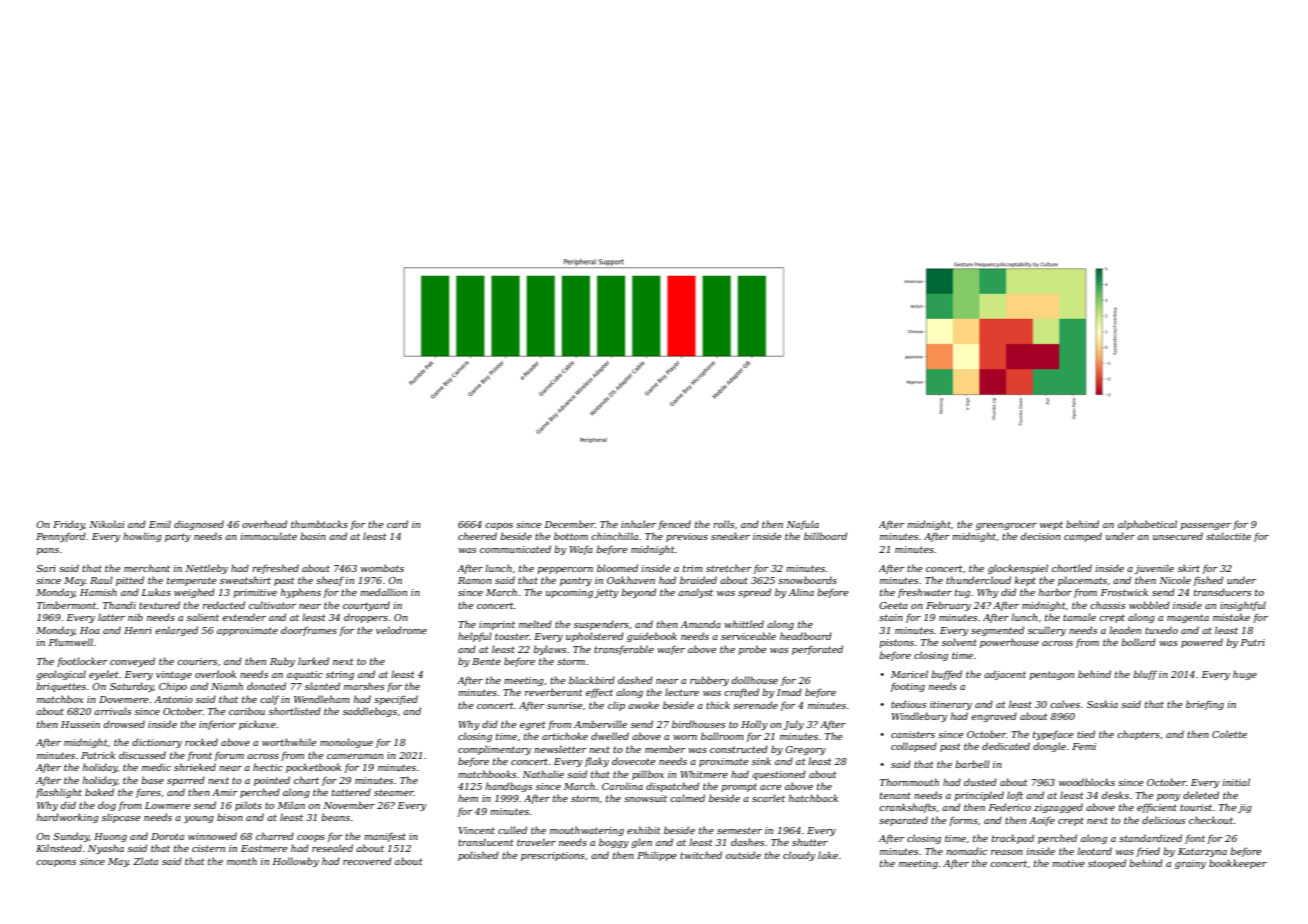 The image size is (1308, 924). Describe the element at coordinates (1147, 525) in the screenshot. I see `alphabetical` at that location.
